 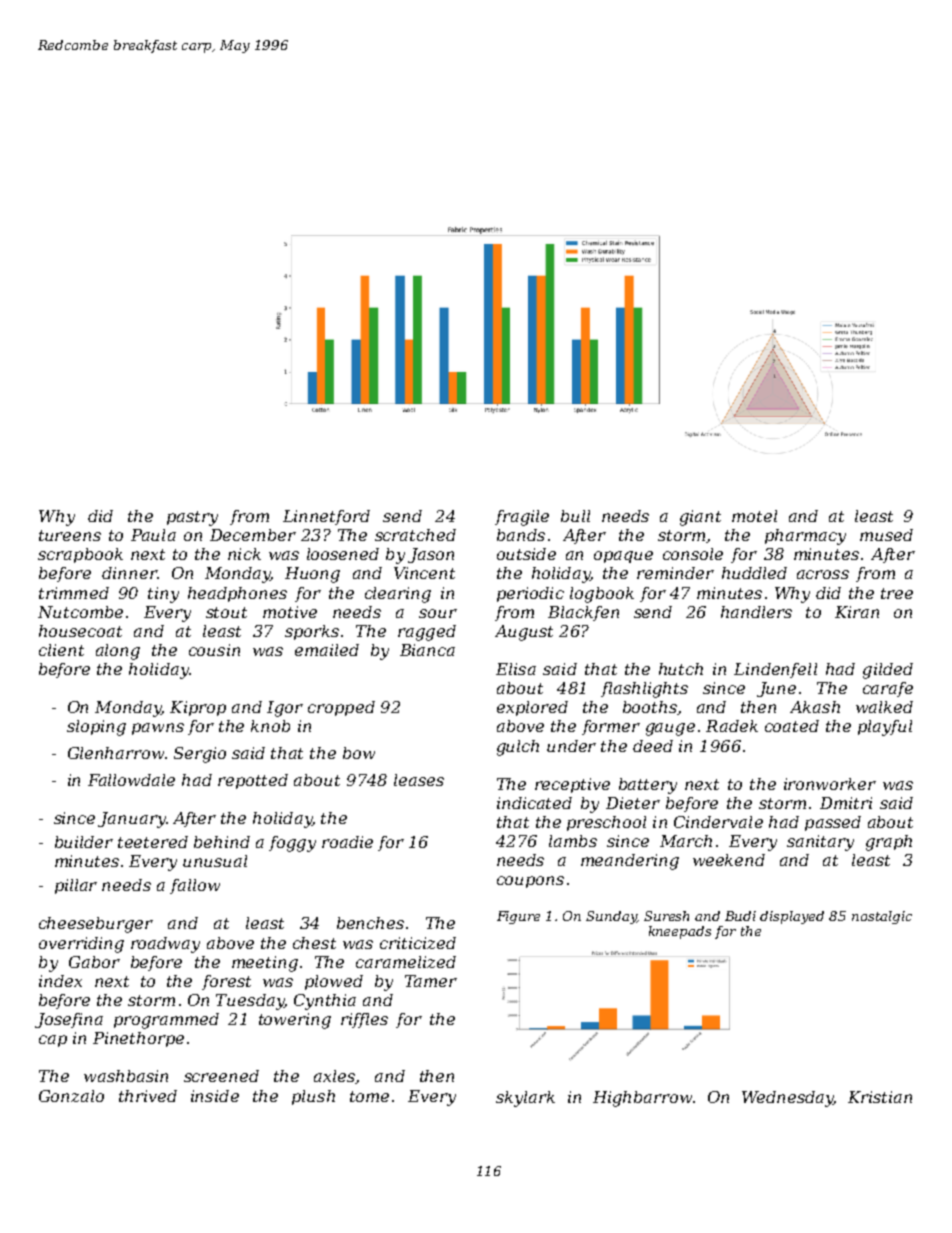 I want to click on along, so click(x=118, y=652).
